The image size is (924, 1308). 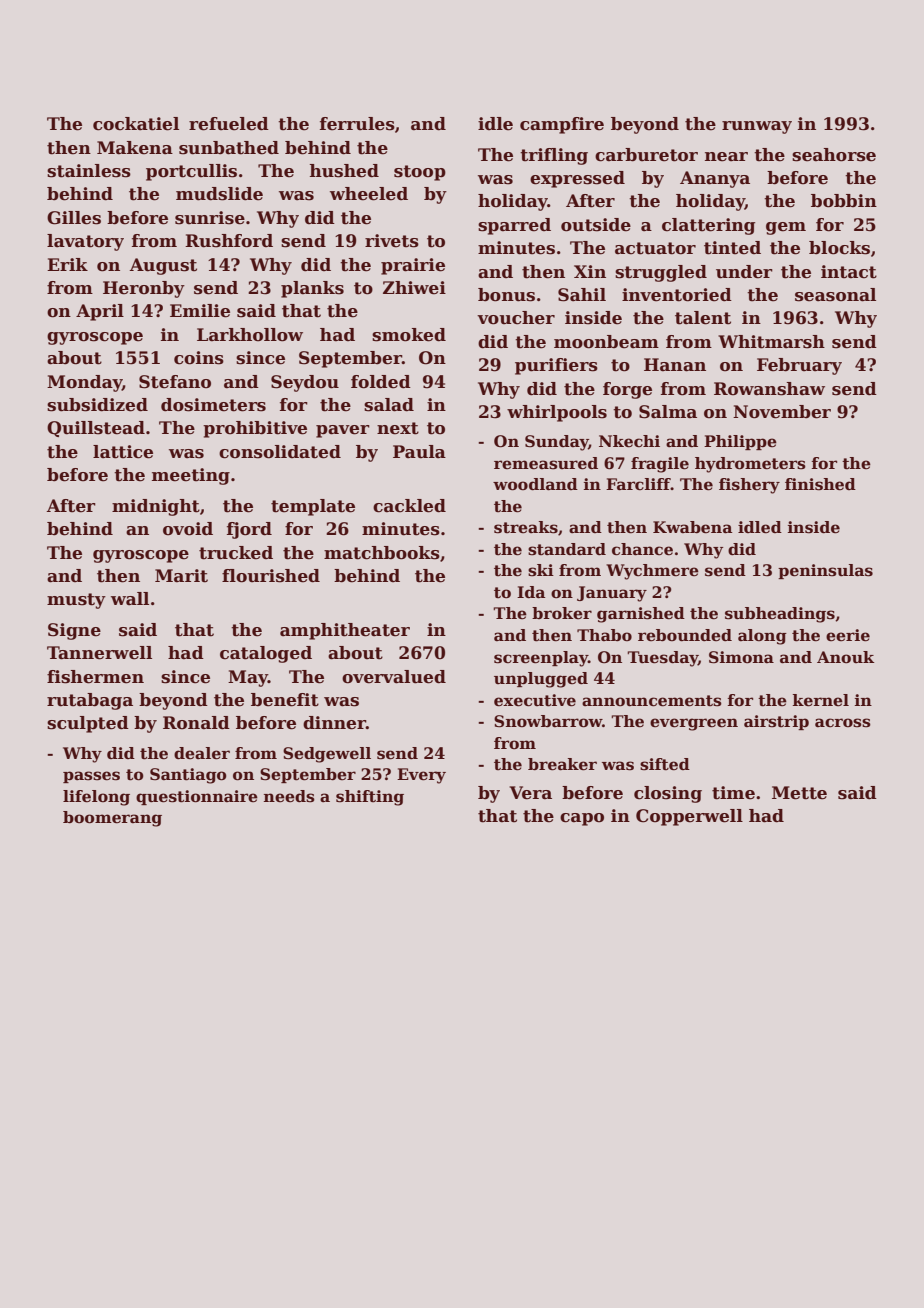 What do you see at coordinates (844, 201) in the page?
I see `bobbin` at bounding box center [844, 201].
